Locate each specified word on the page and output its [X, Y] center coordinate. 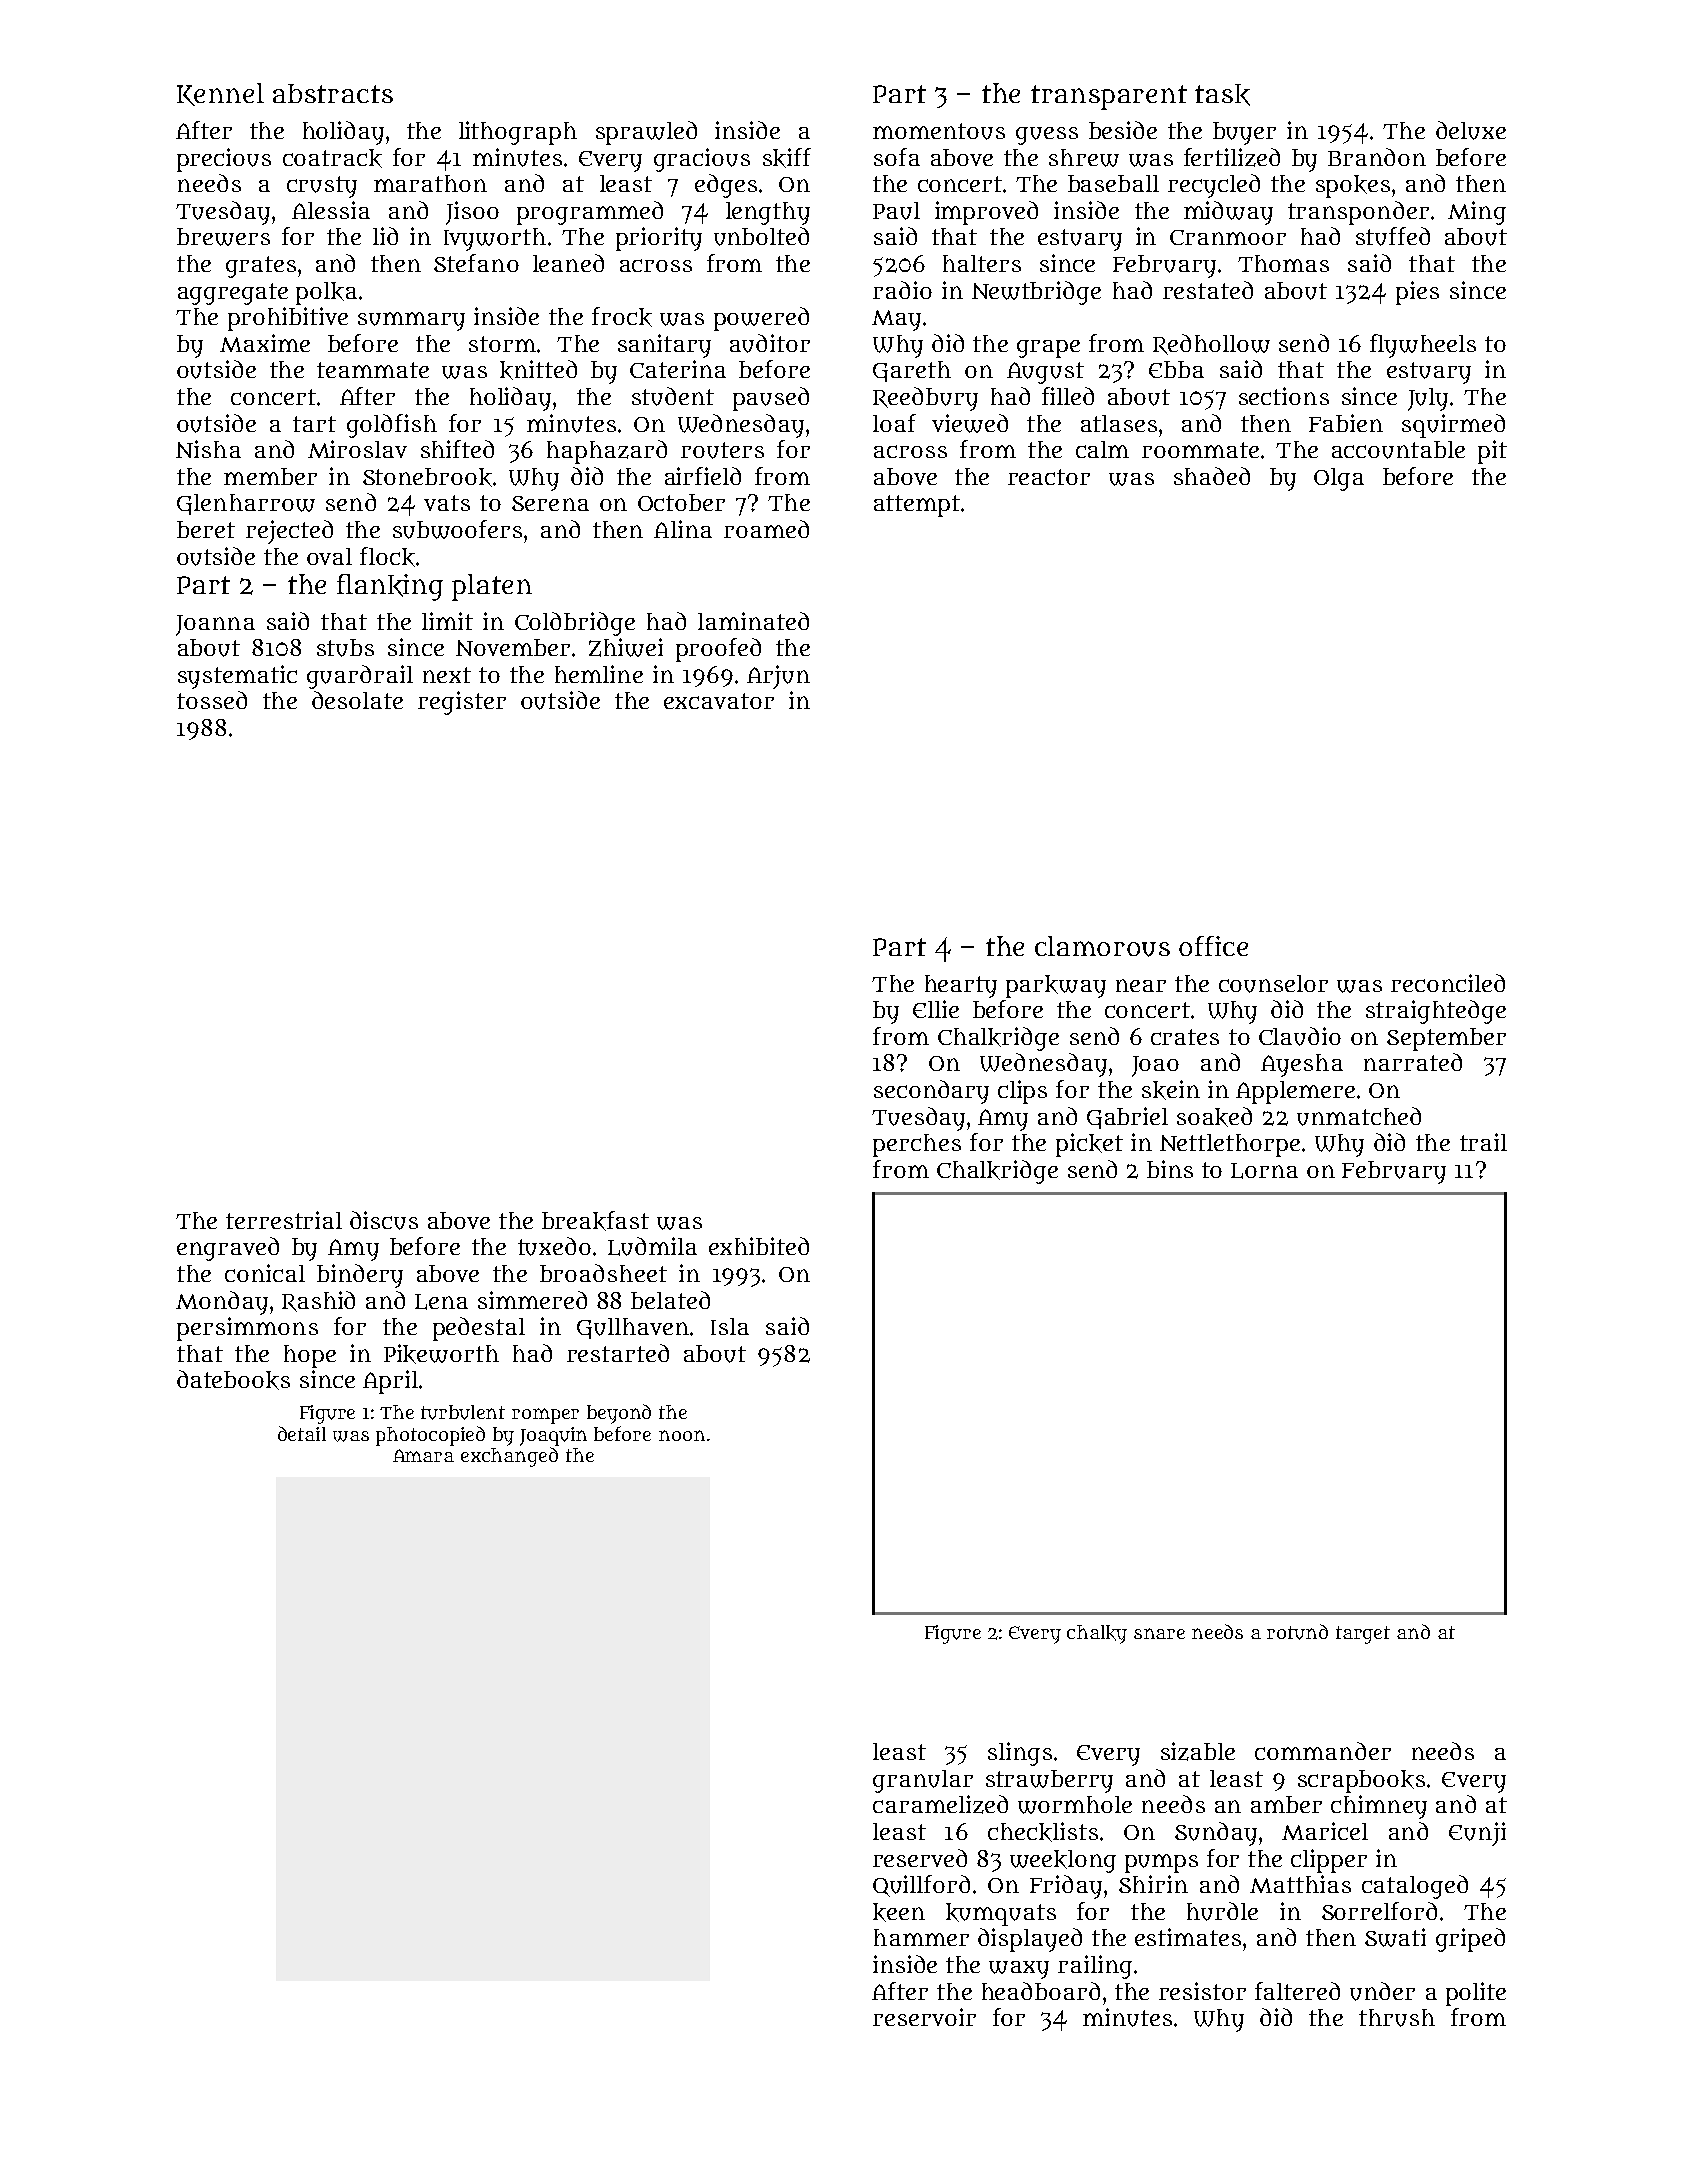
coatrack [332, 158]
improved [986, 213]
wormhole [1075, 1805]
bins [1170, 1169]
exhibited [759, 1246]
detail [302, 1433]
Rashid [318, 1301]
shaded [1212, 476]
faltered [1297, 1991]
